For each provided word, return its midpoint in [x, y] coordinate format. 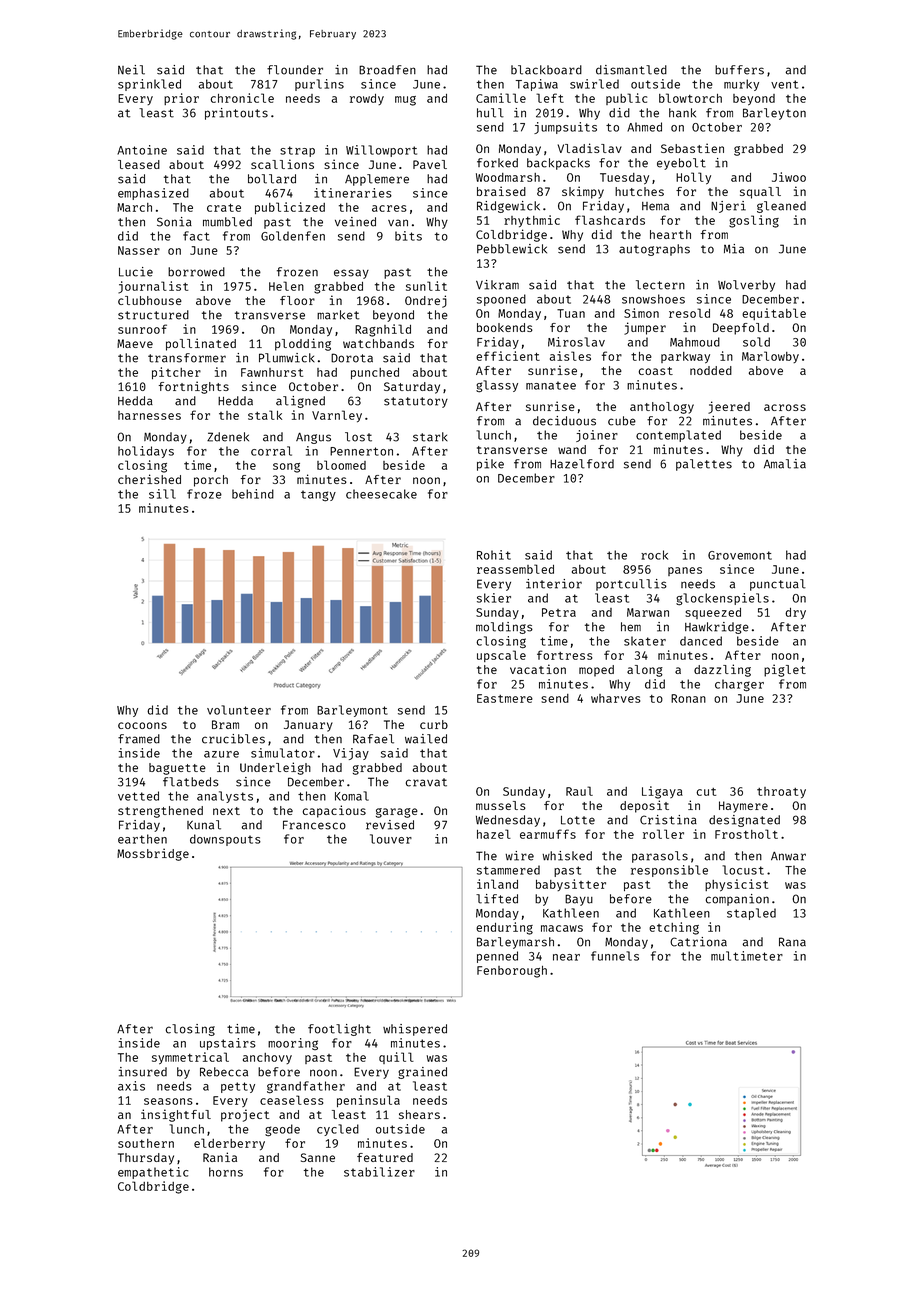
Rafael [373, 739]
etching [674, 928]
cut [706, 792]
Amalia [785, 464]
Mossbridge [153, 854]
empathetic [153, 1173]
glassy [497, 386]
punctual [778, 585]
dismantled [631, 70]
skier [494, 598]
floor [297, 300]
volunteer [239, 710]
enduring [504, 928]
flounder [295, 70]
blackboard [546, 70]
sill [162, 494]
